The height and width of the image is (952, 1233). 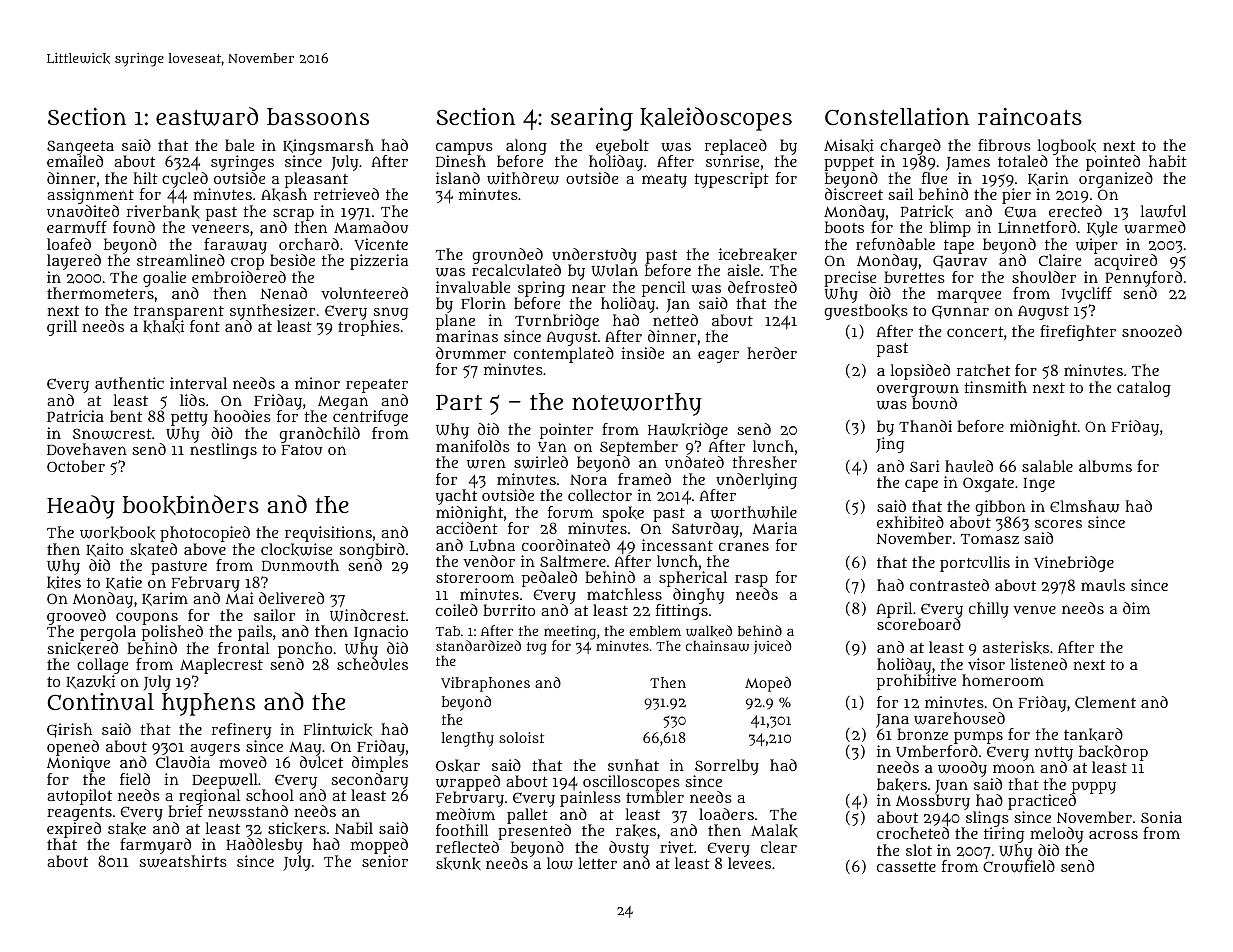 I want to click on farmyard, so click(x=155, y=846).
